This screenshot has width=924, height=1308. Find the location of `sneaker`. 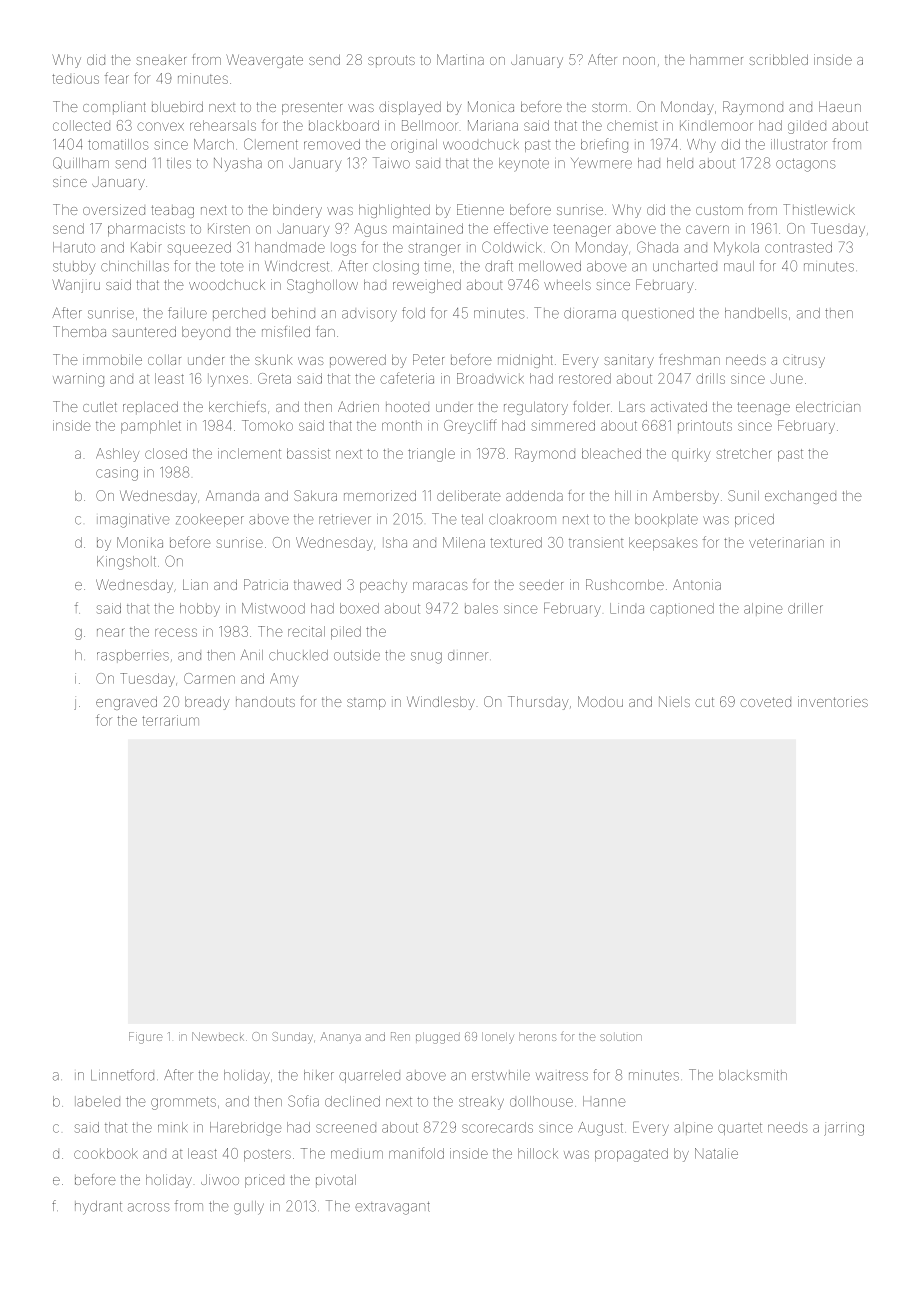

sneaker is located at coordinates (161, 60).
